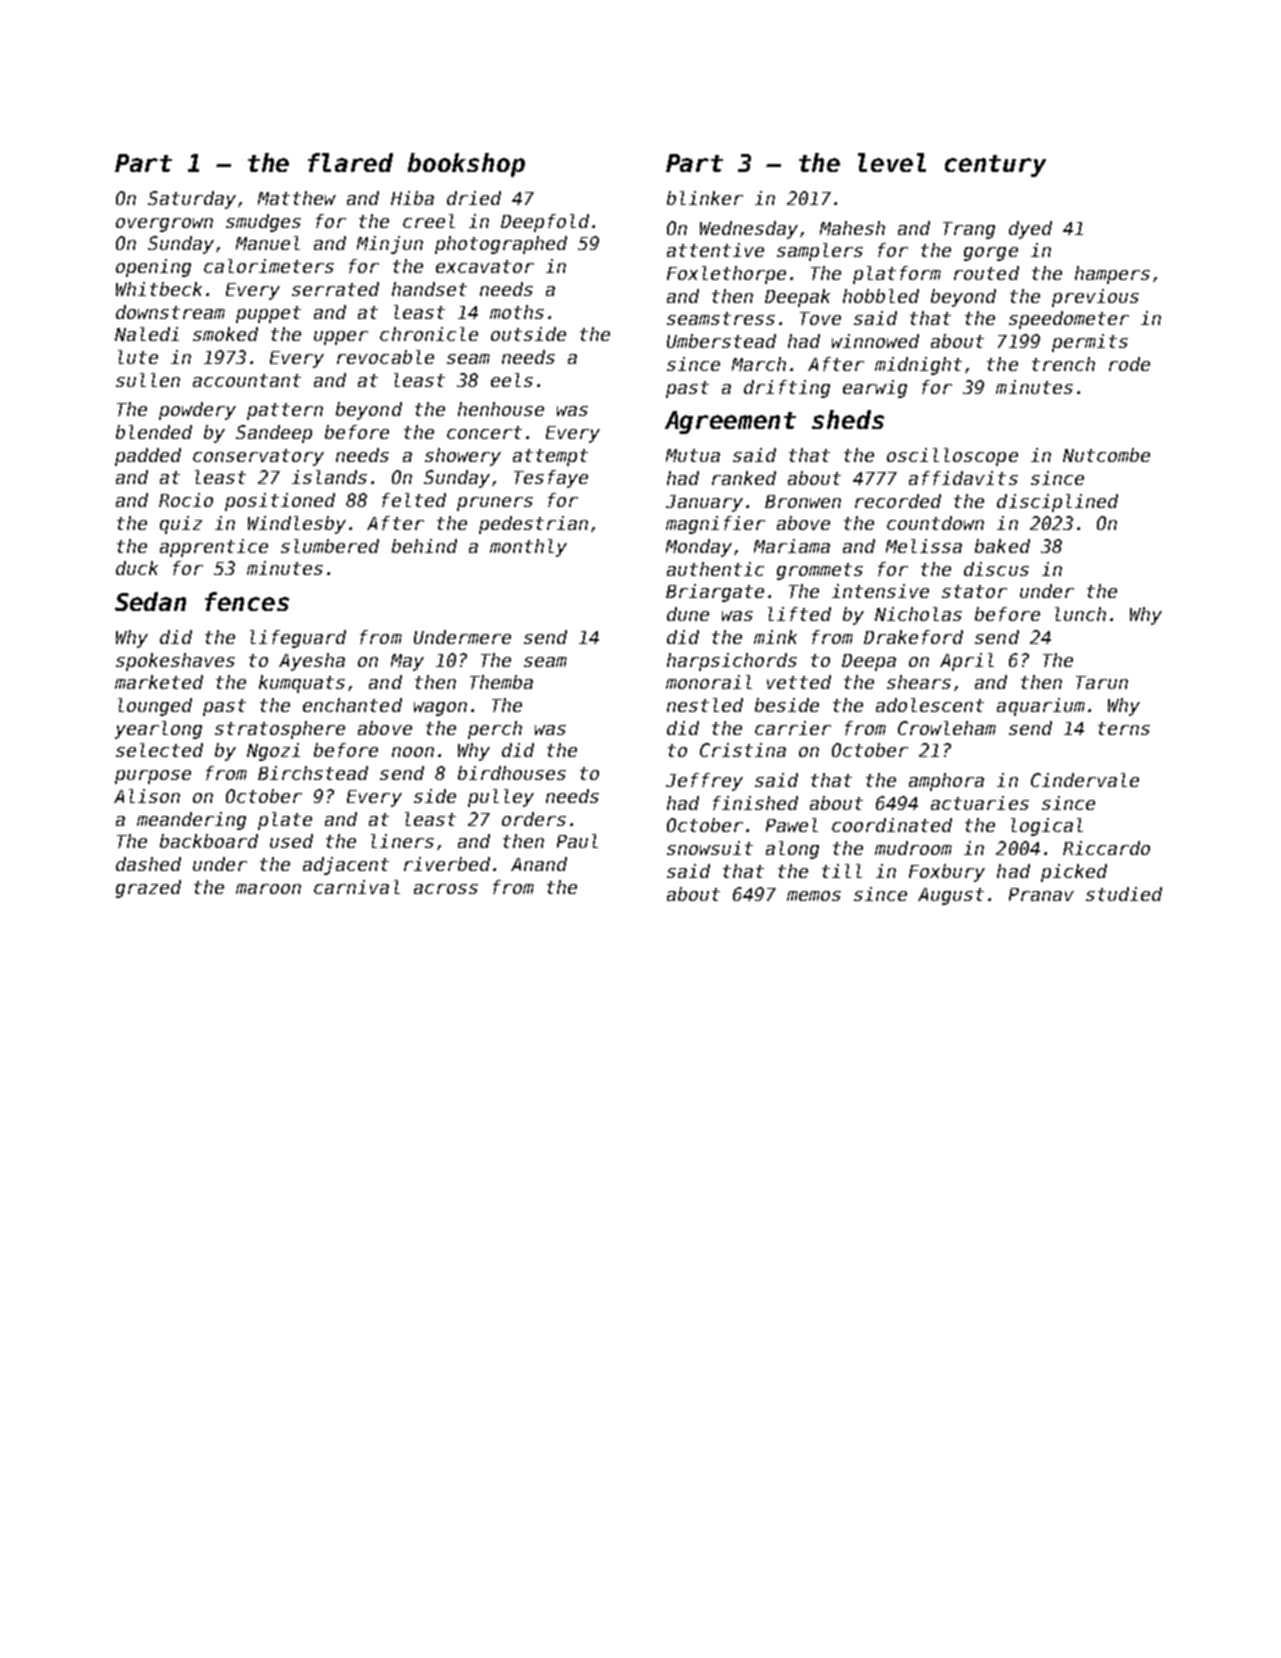 The width and height of the screenshot is (1281, 1658). I want to click on lunch, so click(1080, 614).
